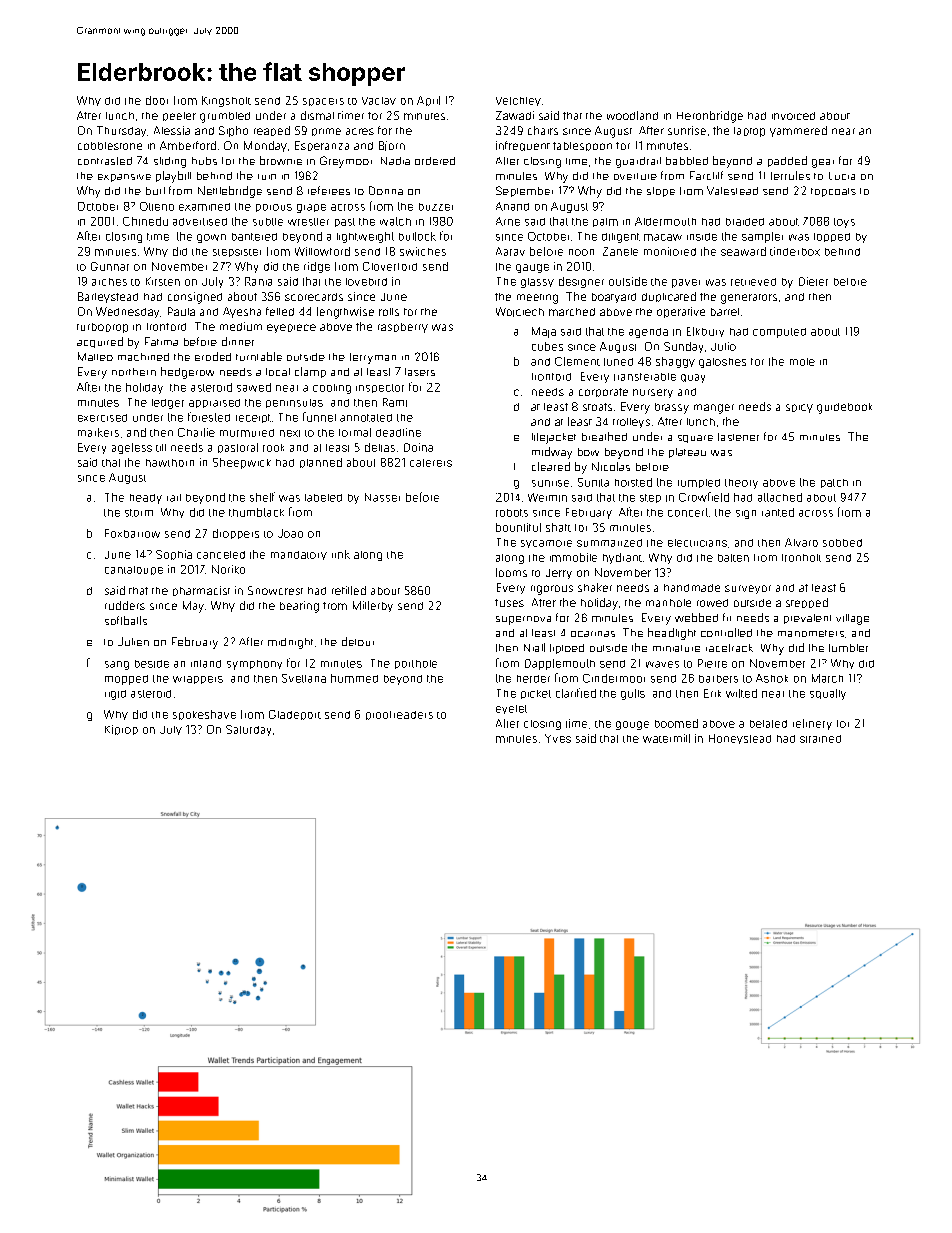 The image size is (952, 1233). Describe the element at coordinates (291, 328) in the image. I see `eyepiece` at that location.
